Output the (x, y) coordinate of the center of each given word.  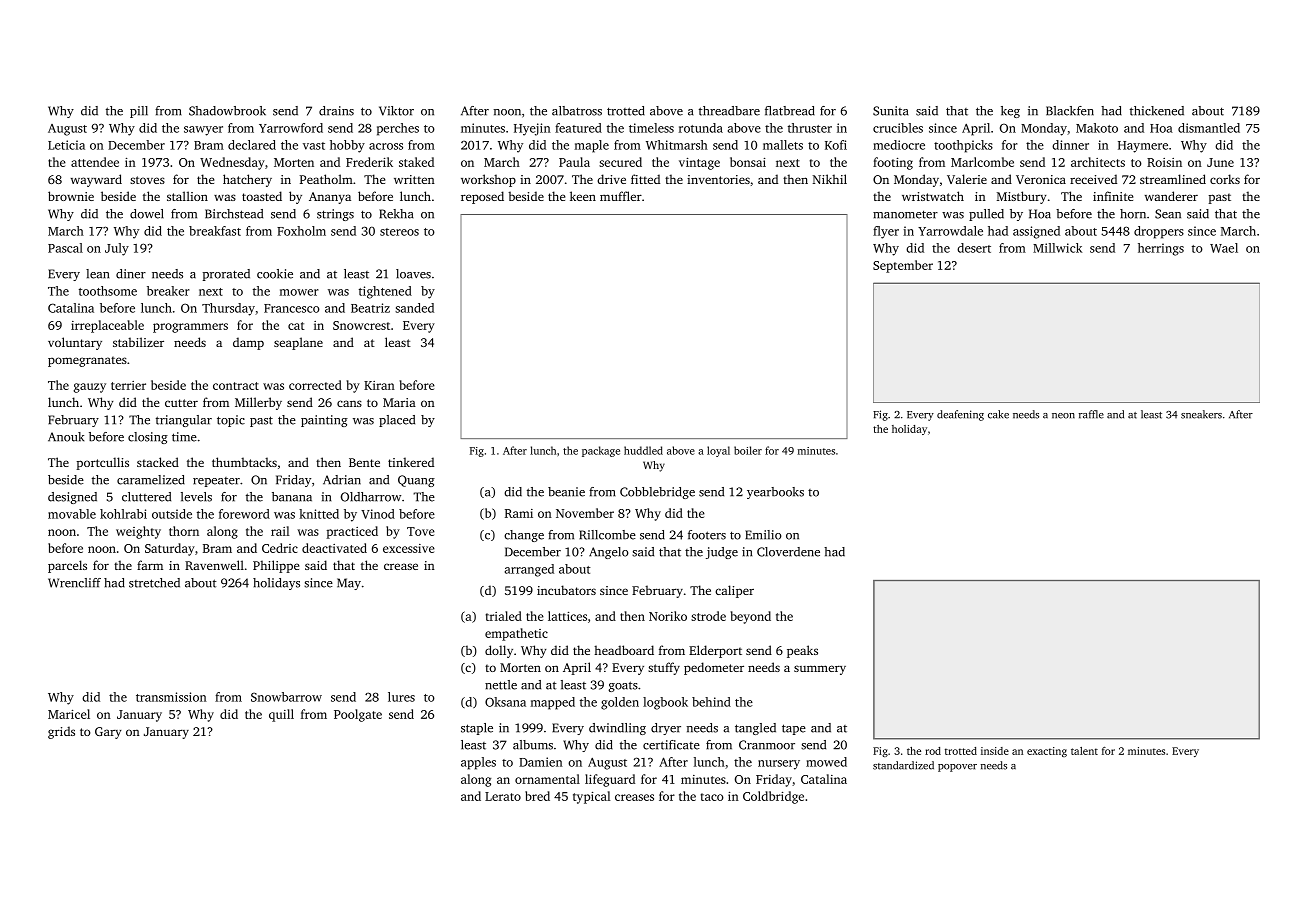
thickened (1157, 111)
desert (974, 248)
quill (281, 715)
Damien (541, 762)
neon (1063, 416)
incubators (566, 590)
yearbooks (775, 493)
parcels (67, 566)
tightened (385, 292)
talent (1084, 751)
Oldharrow (371, 497)
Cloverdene (788, 552)
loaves (413, 274)
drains (336, 111)
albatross (577, 111)
